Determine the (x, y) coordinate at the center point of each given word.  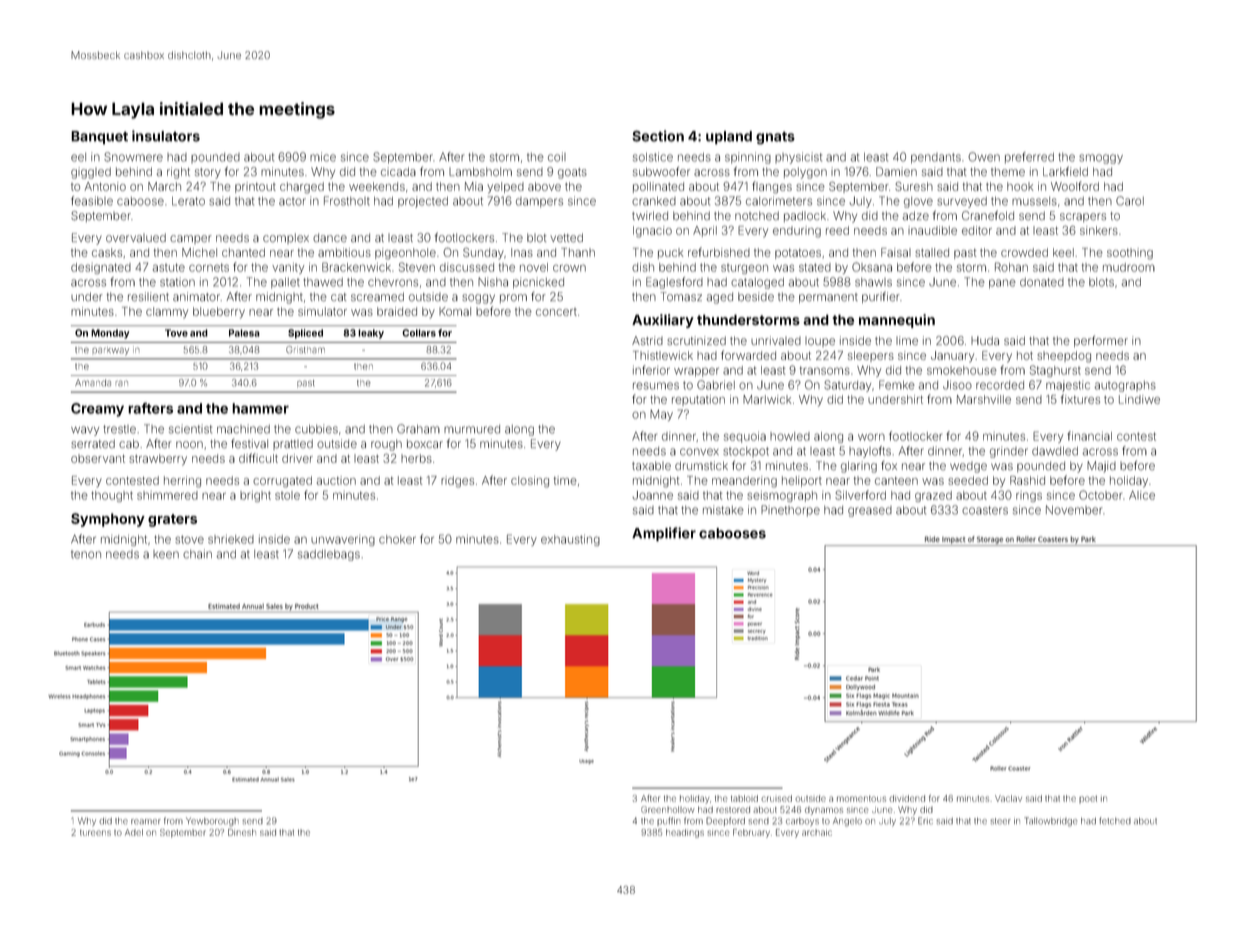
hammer (260, 408)
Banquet (99, 137)
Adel (134, 832)
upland (729, 138)
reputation (698, 400)
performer (1101, 341)
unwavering (343, 540)
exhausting (570, 540)
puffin (668, 821)
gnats (775, 137)
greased (870, 511)
